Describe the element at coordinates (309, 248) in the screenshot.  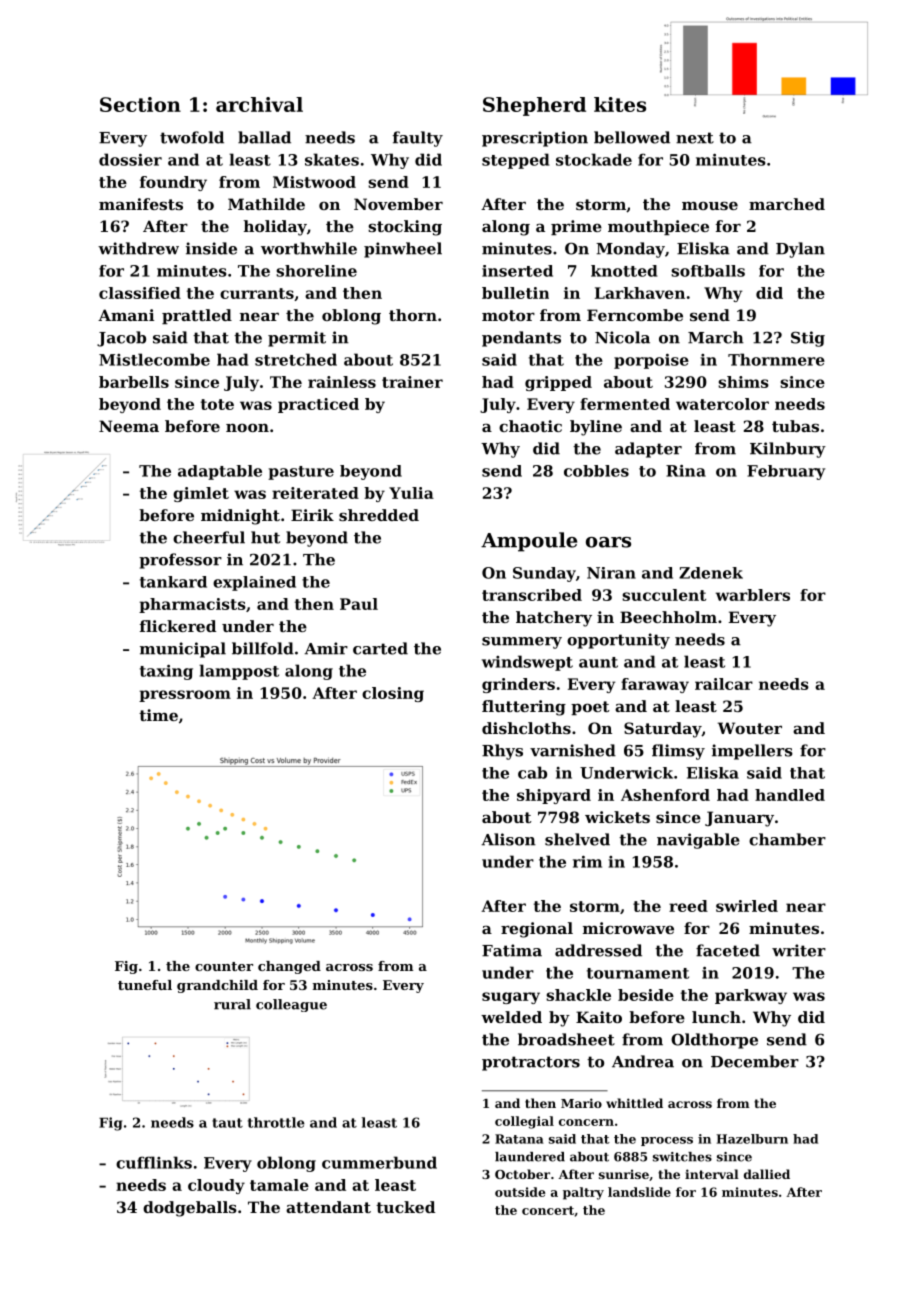
I see `worthwhile` at that location.
